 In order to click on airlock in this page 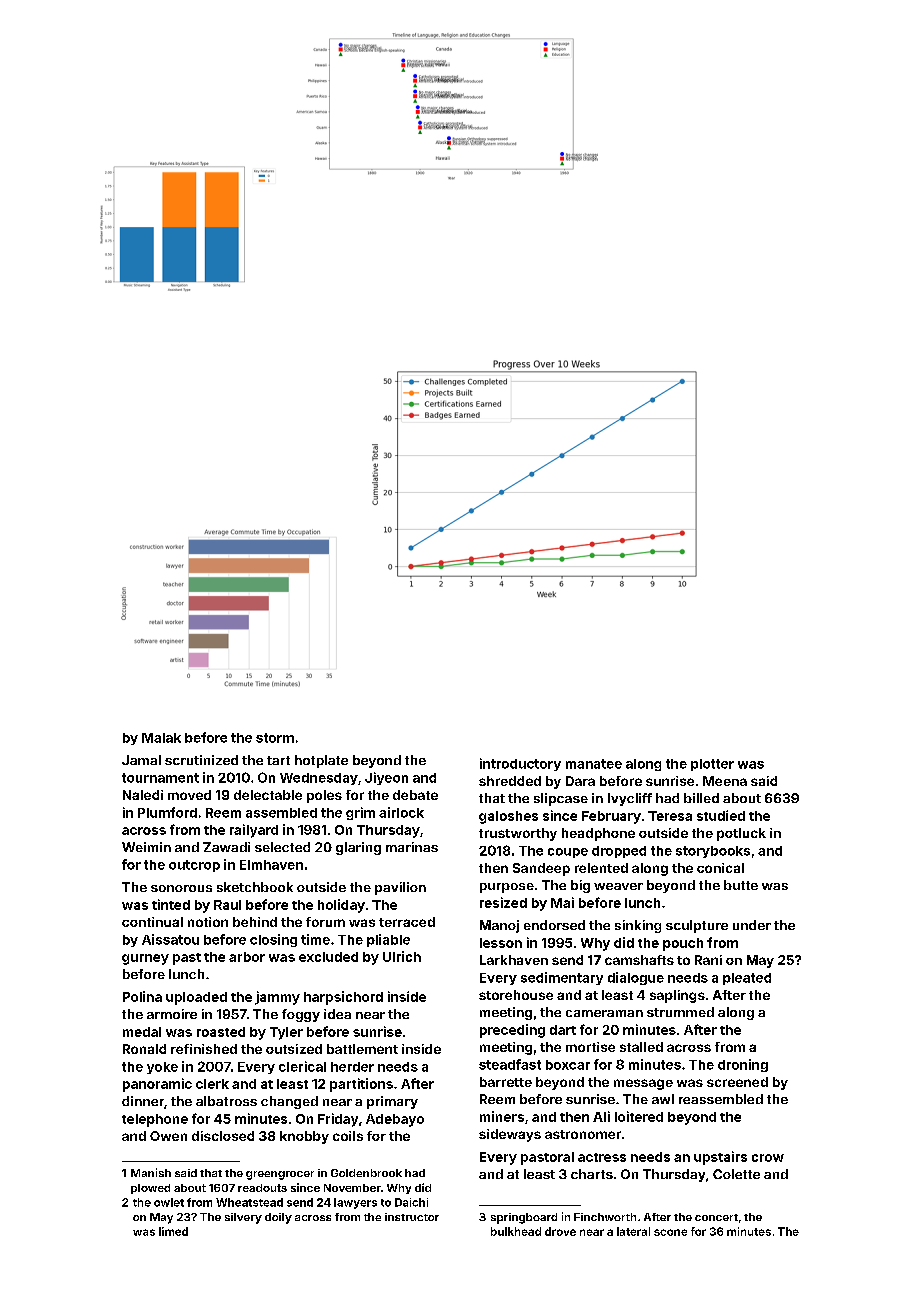, I will do `click(401, 812)`.
